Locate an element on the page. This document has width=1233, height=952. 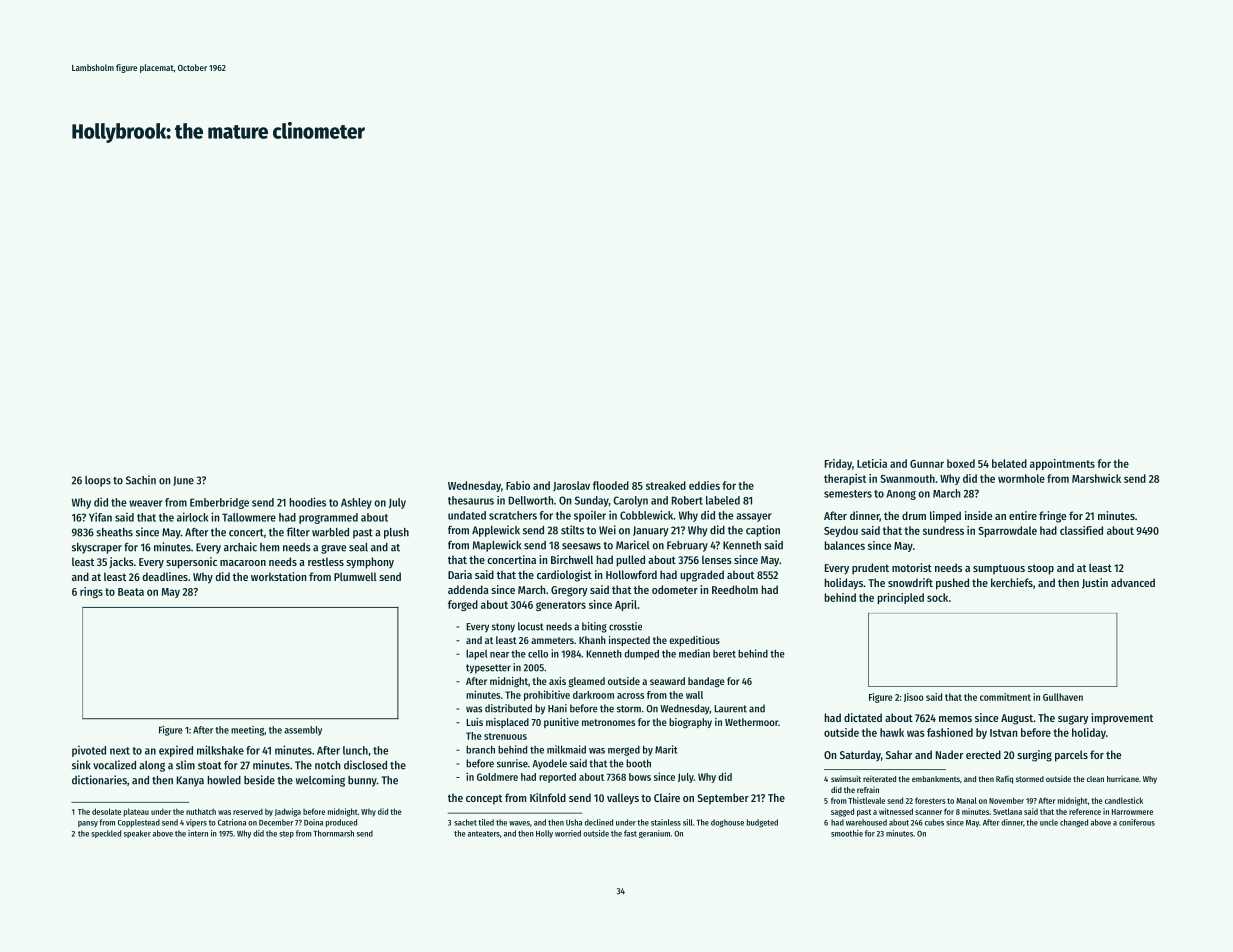
Gullhaven is located at coordinates (1063, 697).
